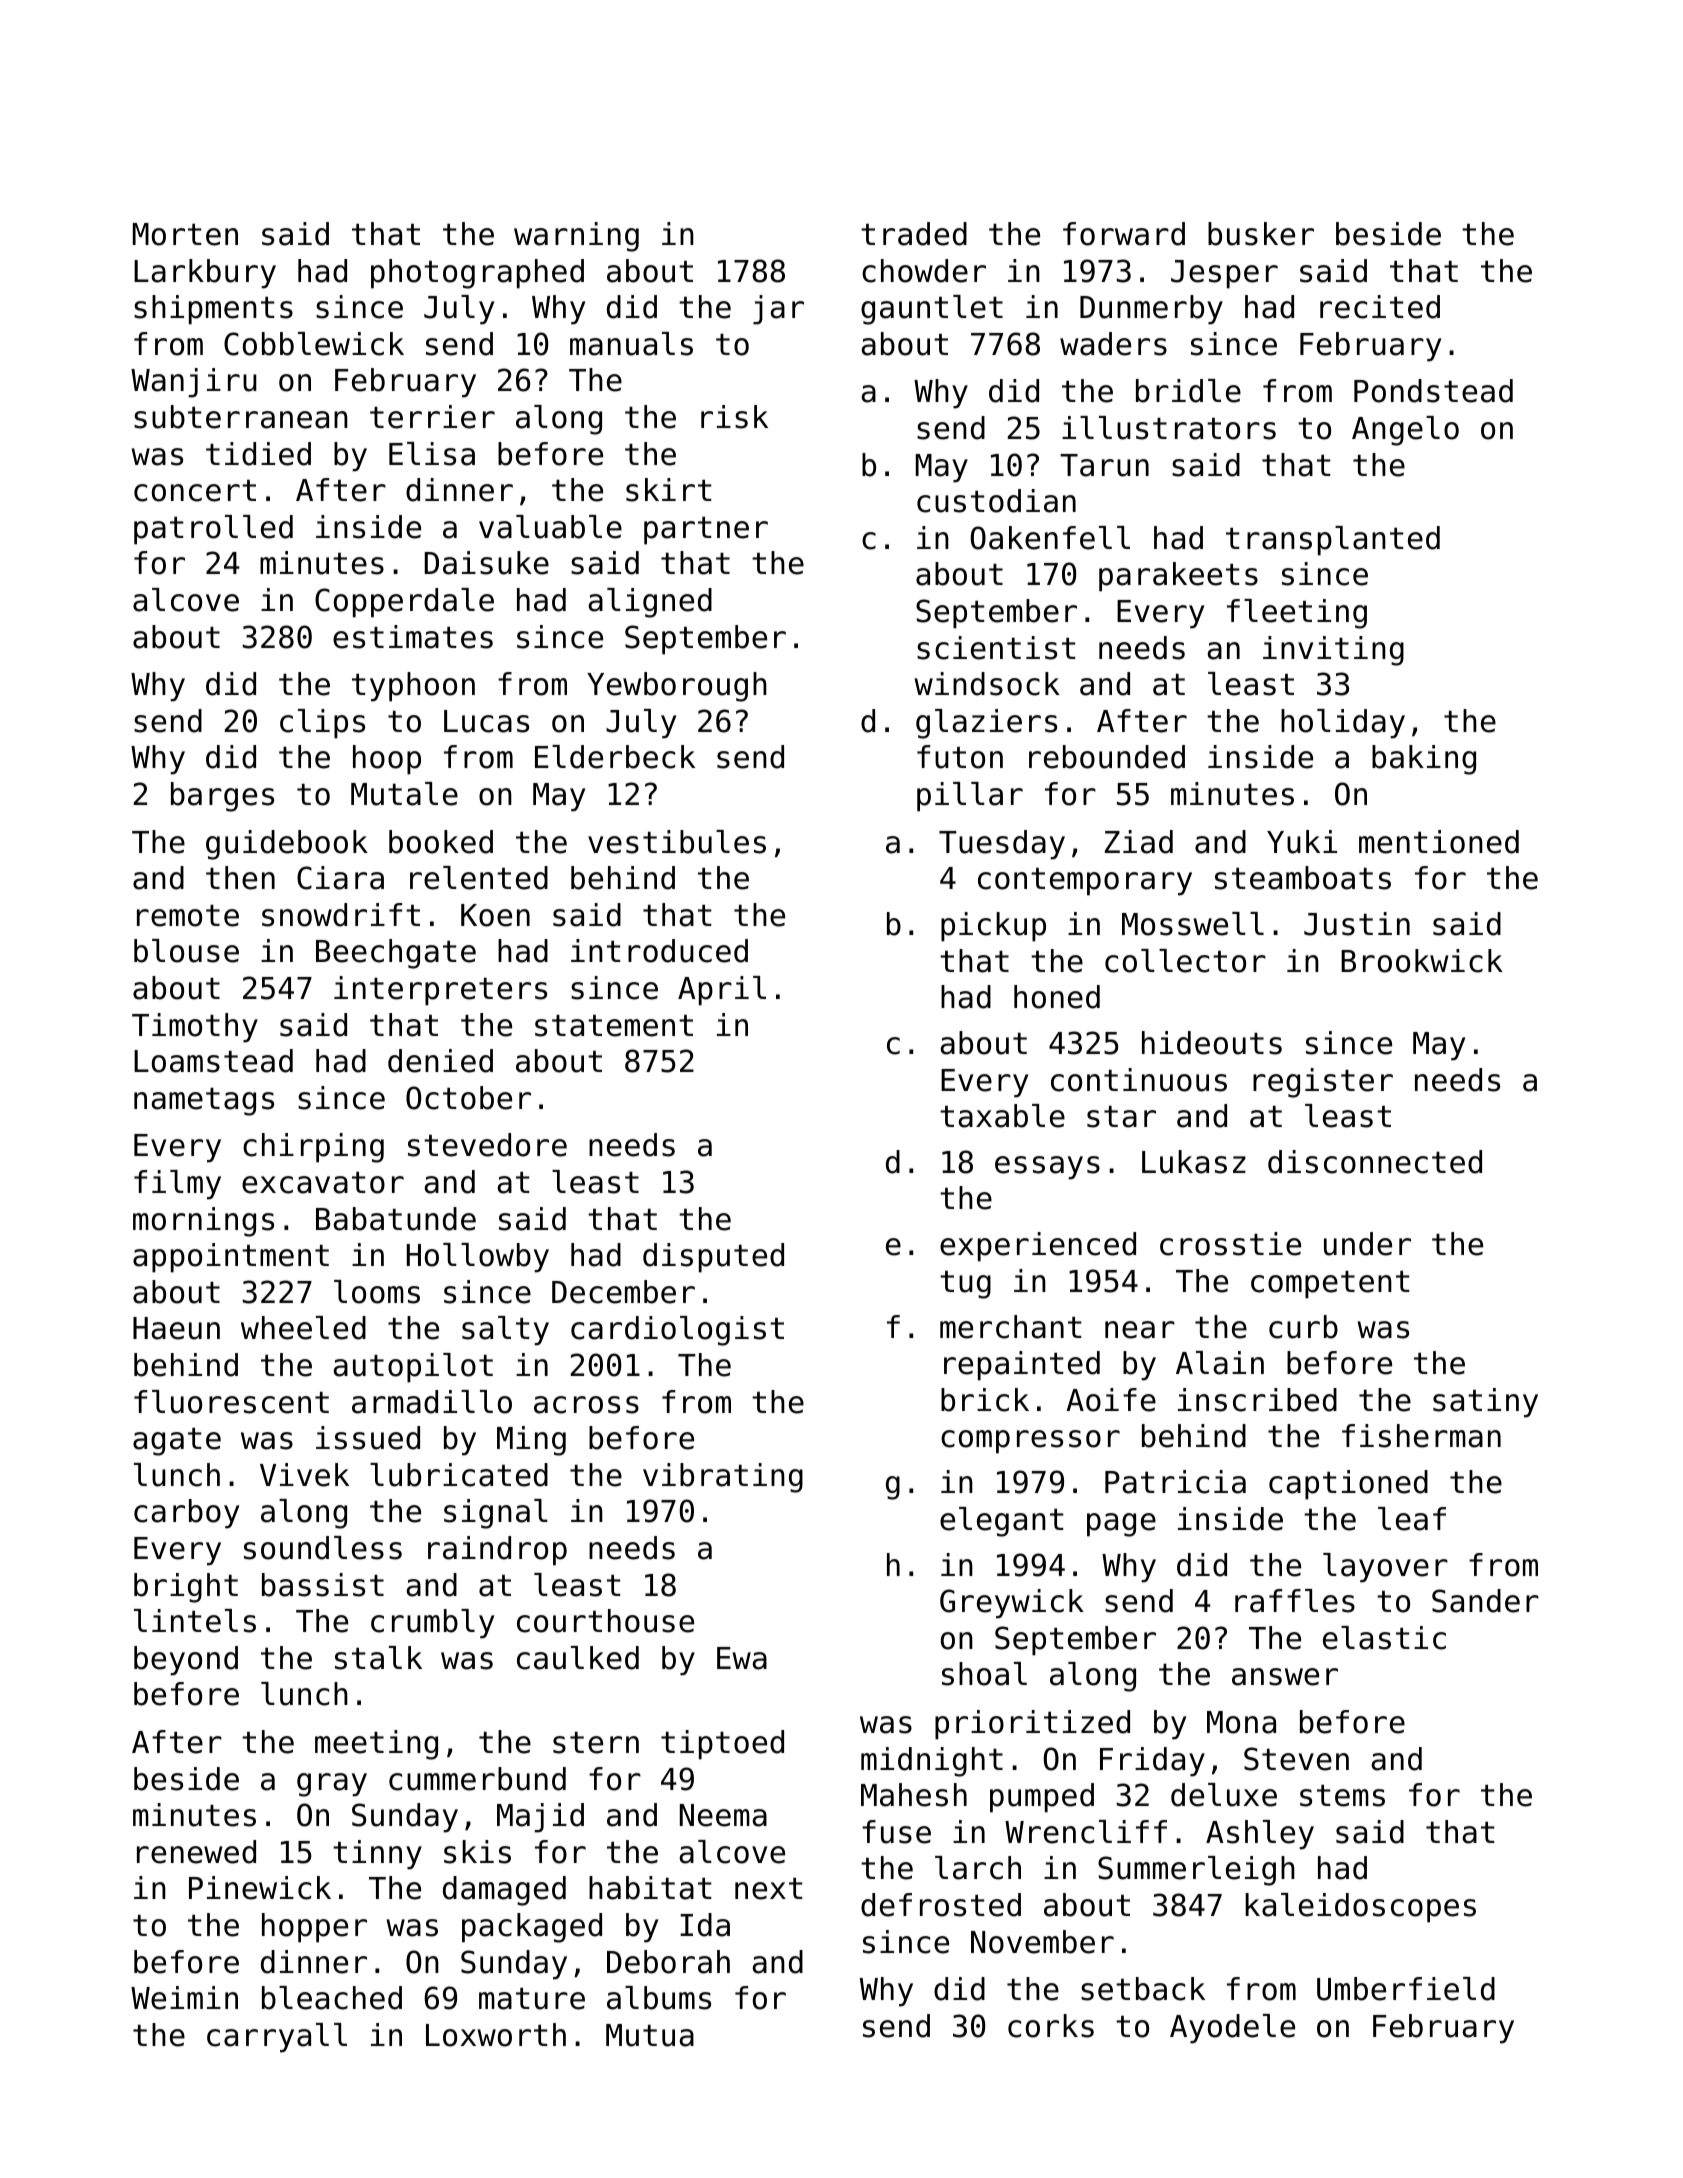 This document has height=2178, width=1683. What do you see at coordinates (277, 2038) in the document?
I see `carryall` at bounding box center [277, 2038].
